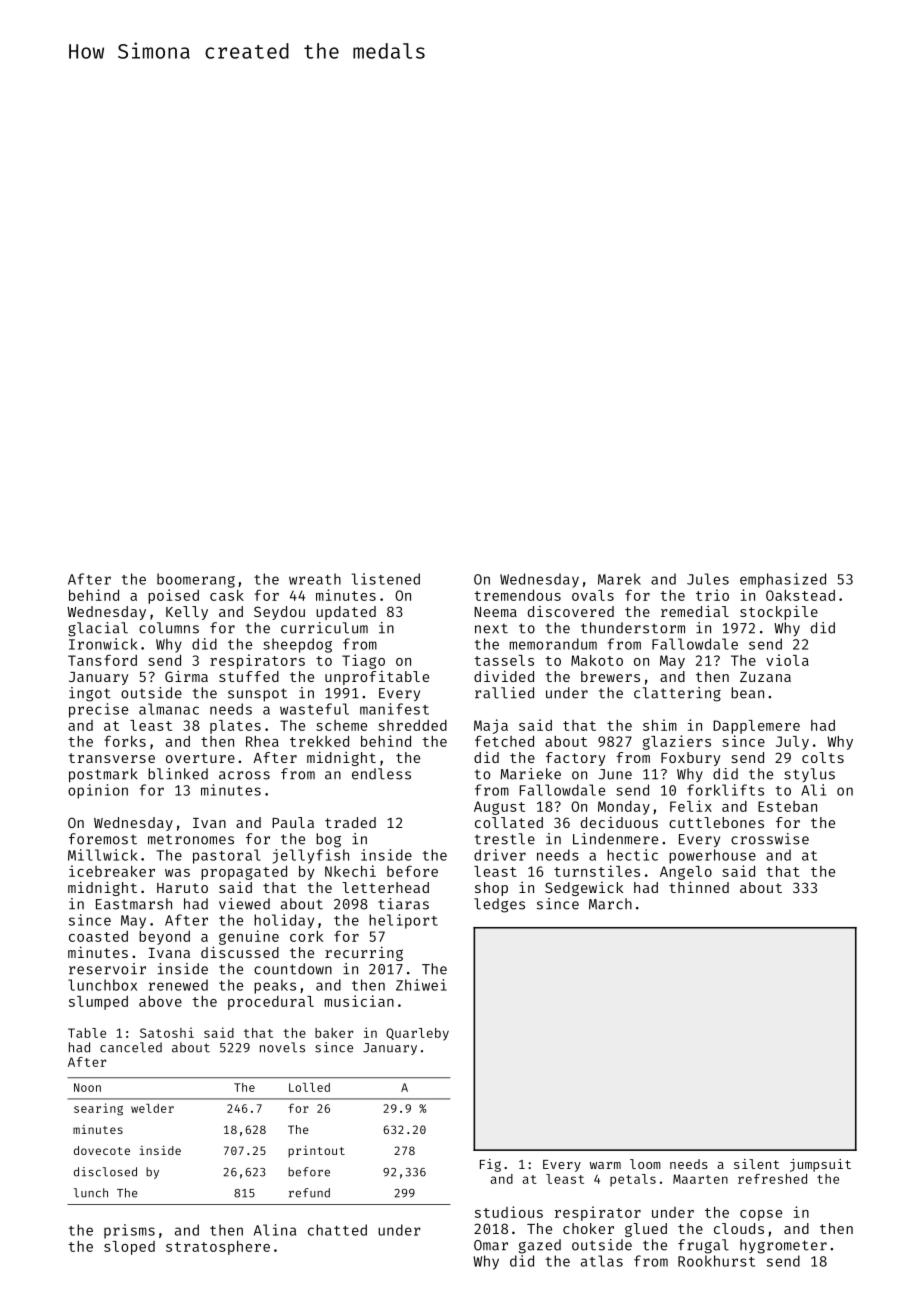  Describe the element at coordinates (328, 840) in the page. I see `bog` at that location.
